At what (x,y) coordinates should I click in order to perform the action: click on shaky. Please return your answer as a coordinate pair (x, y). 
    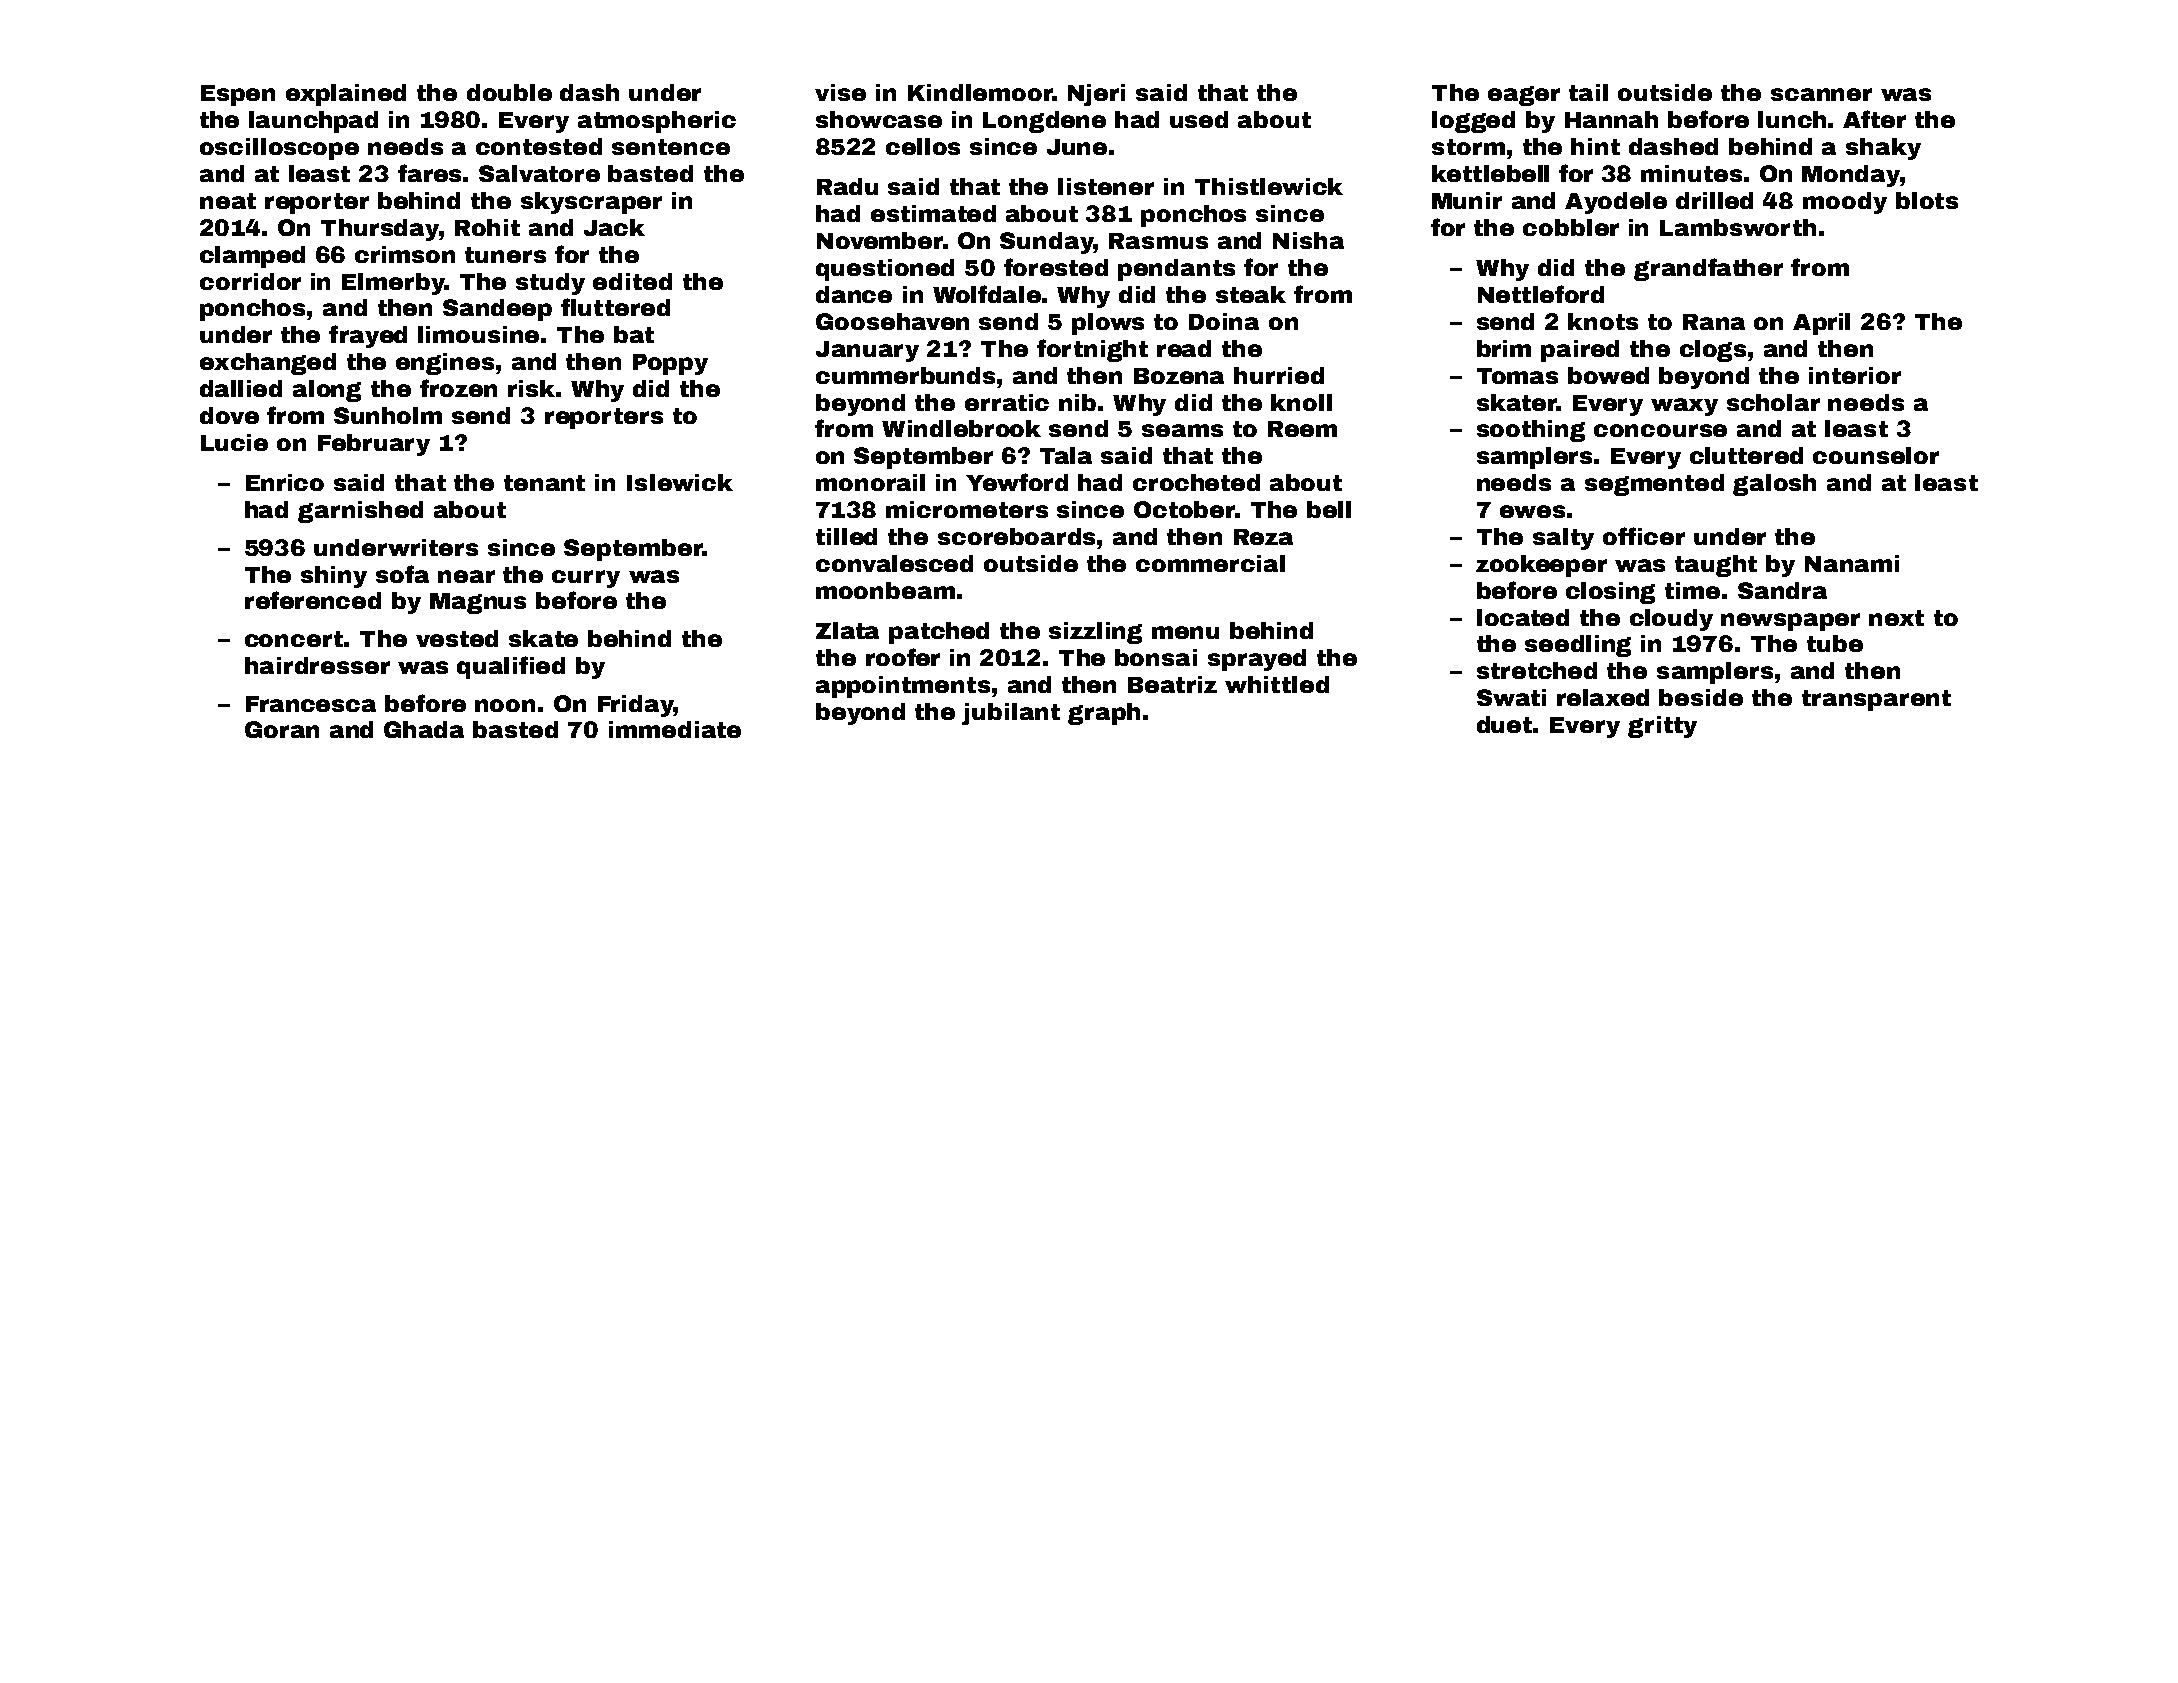
    Looking at the image, I should click on (1883, 149).
